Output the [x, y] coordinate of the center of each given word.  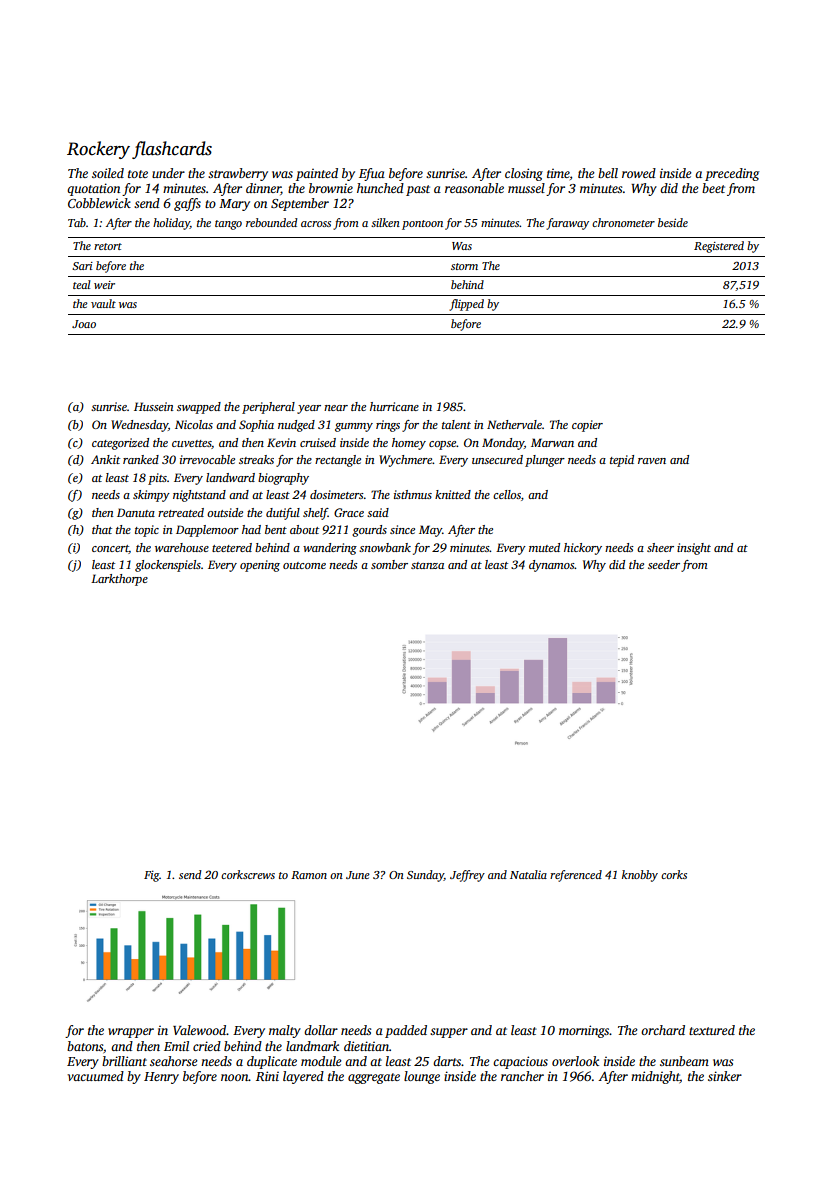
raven [652, 461]
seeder [664, 564]
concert [110, 549]
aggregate [374, 1078]
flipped [466, 305]
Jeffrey [467, 876]
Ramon [309, 875]
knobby [640, 876]
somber [389, 564]
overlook [575, 1061]
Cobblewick [99, 203]
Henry [161, 1078]
